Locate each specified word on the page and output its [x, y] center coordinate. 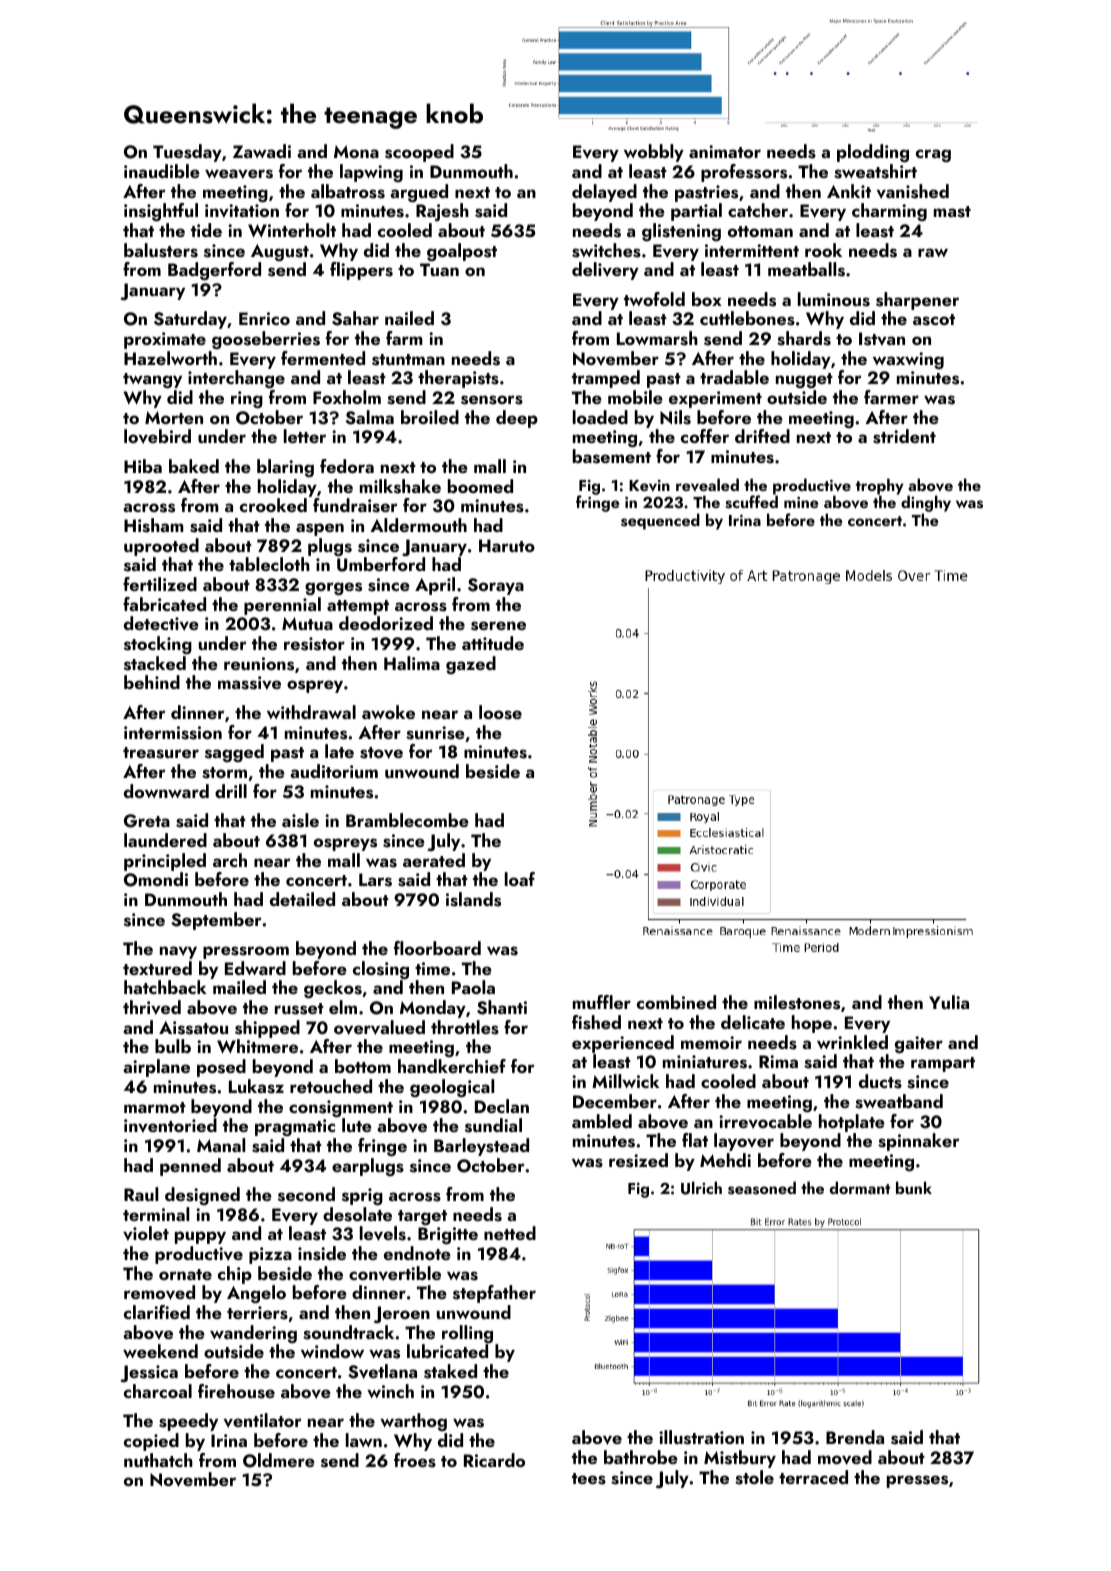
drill [231, 791]
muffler [602, 1002]
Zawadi [262, 151]
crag [933, 155]
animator [725, 151]
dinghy [926, 504]
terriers [257, 1313]
